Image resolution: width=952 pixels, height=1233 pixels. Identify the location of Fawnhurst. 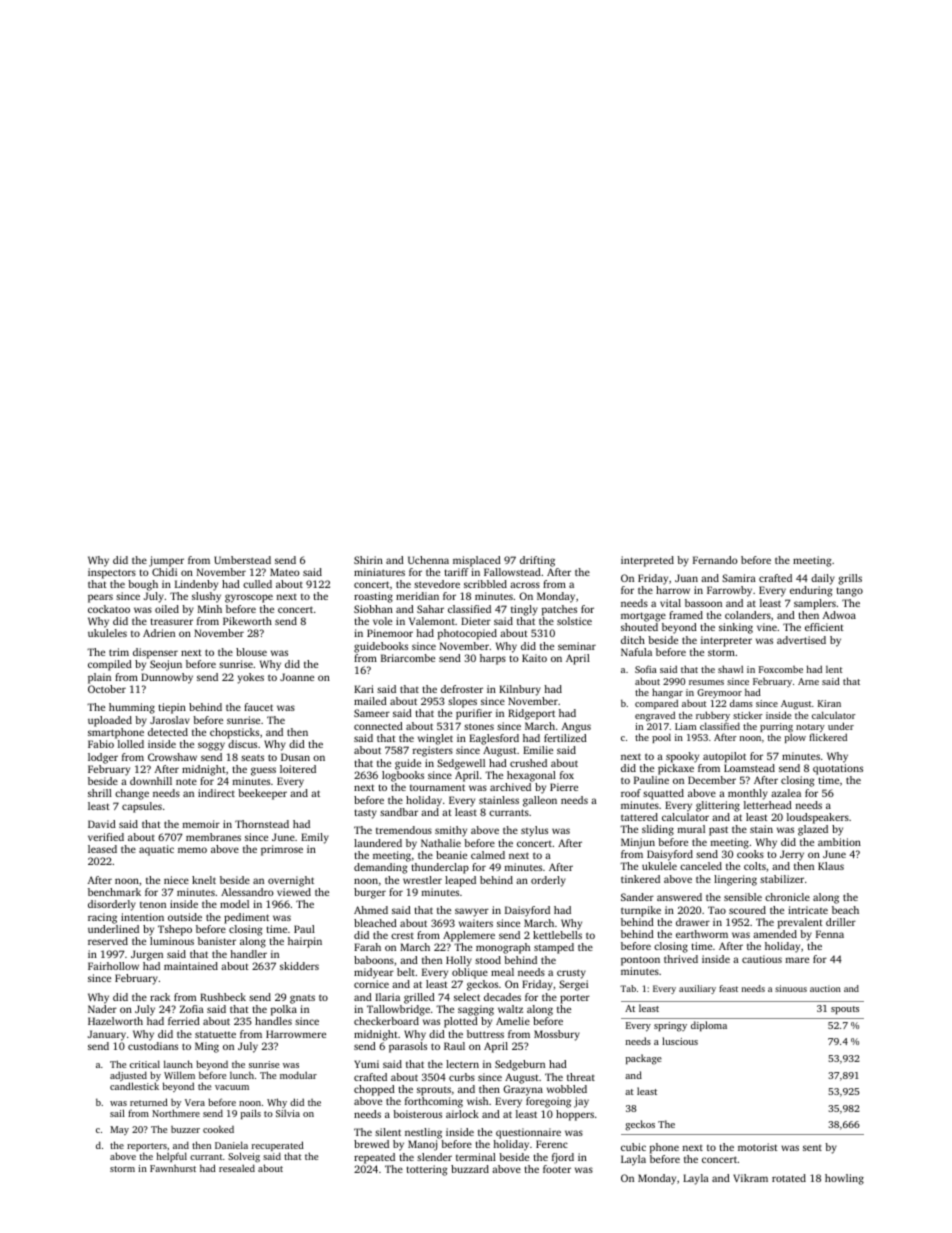
(173, 1168).
